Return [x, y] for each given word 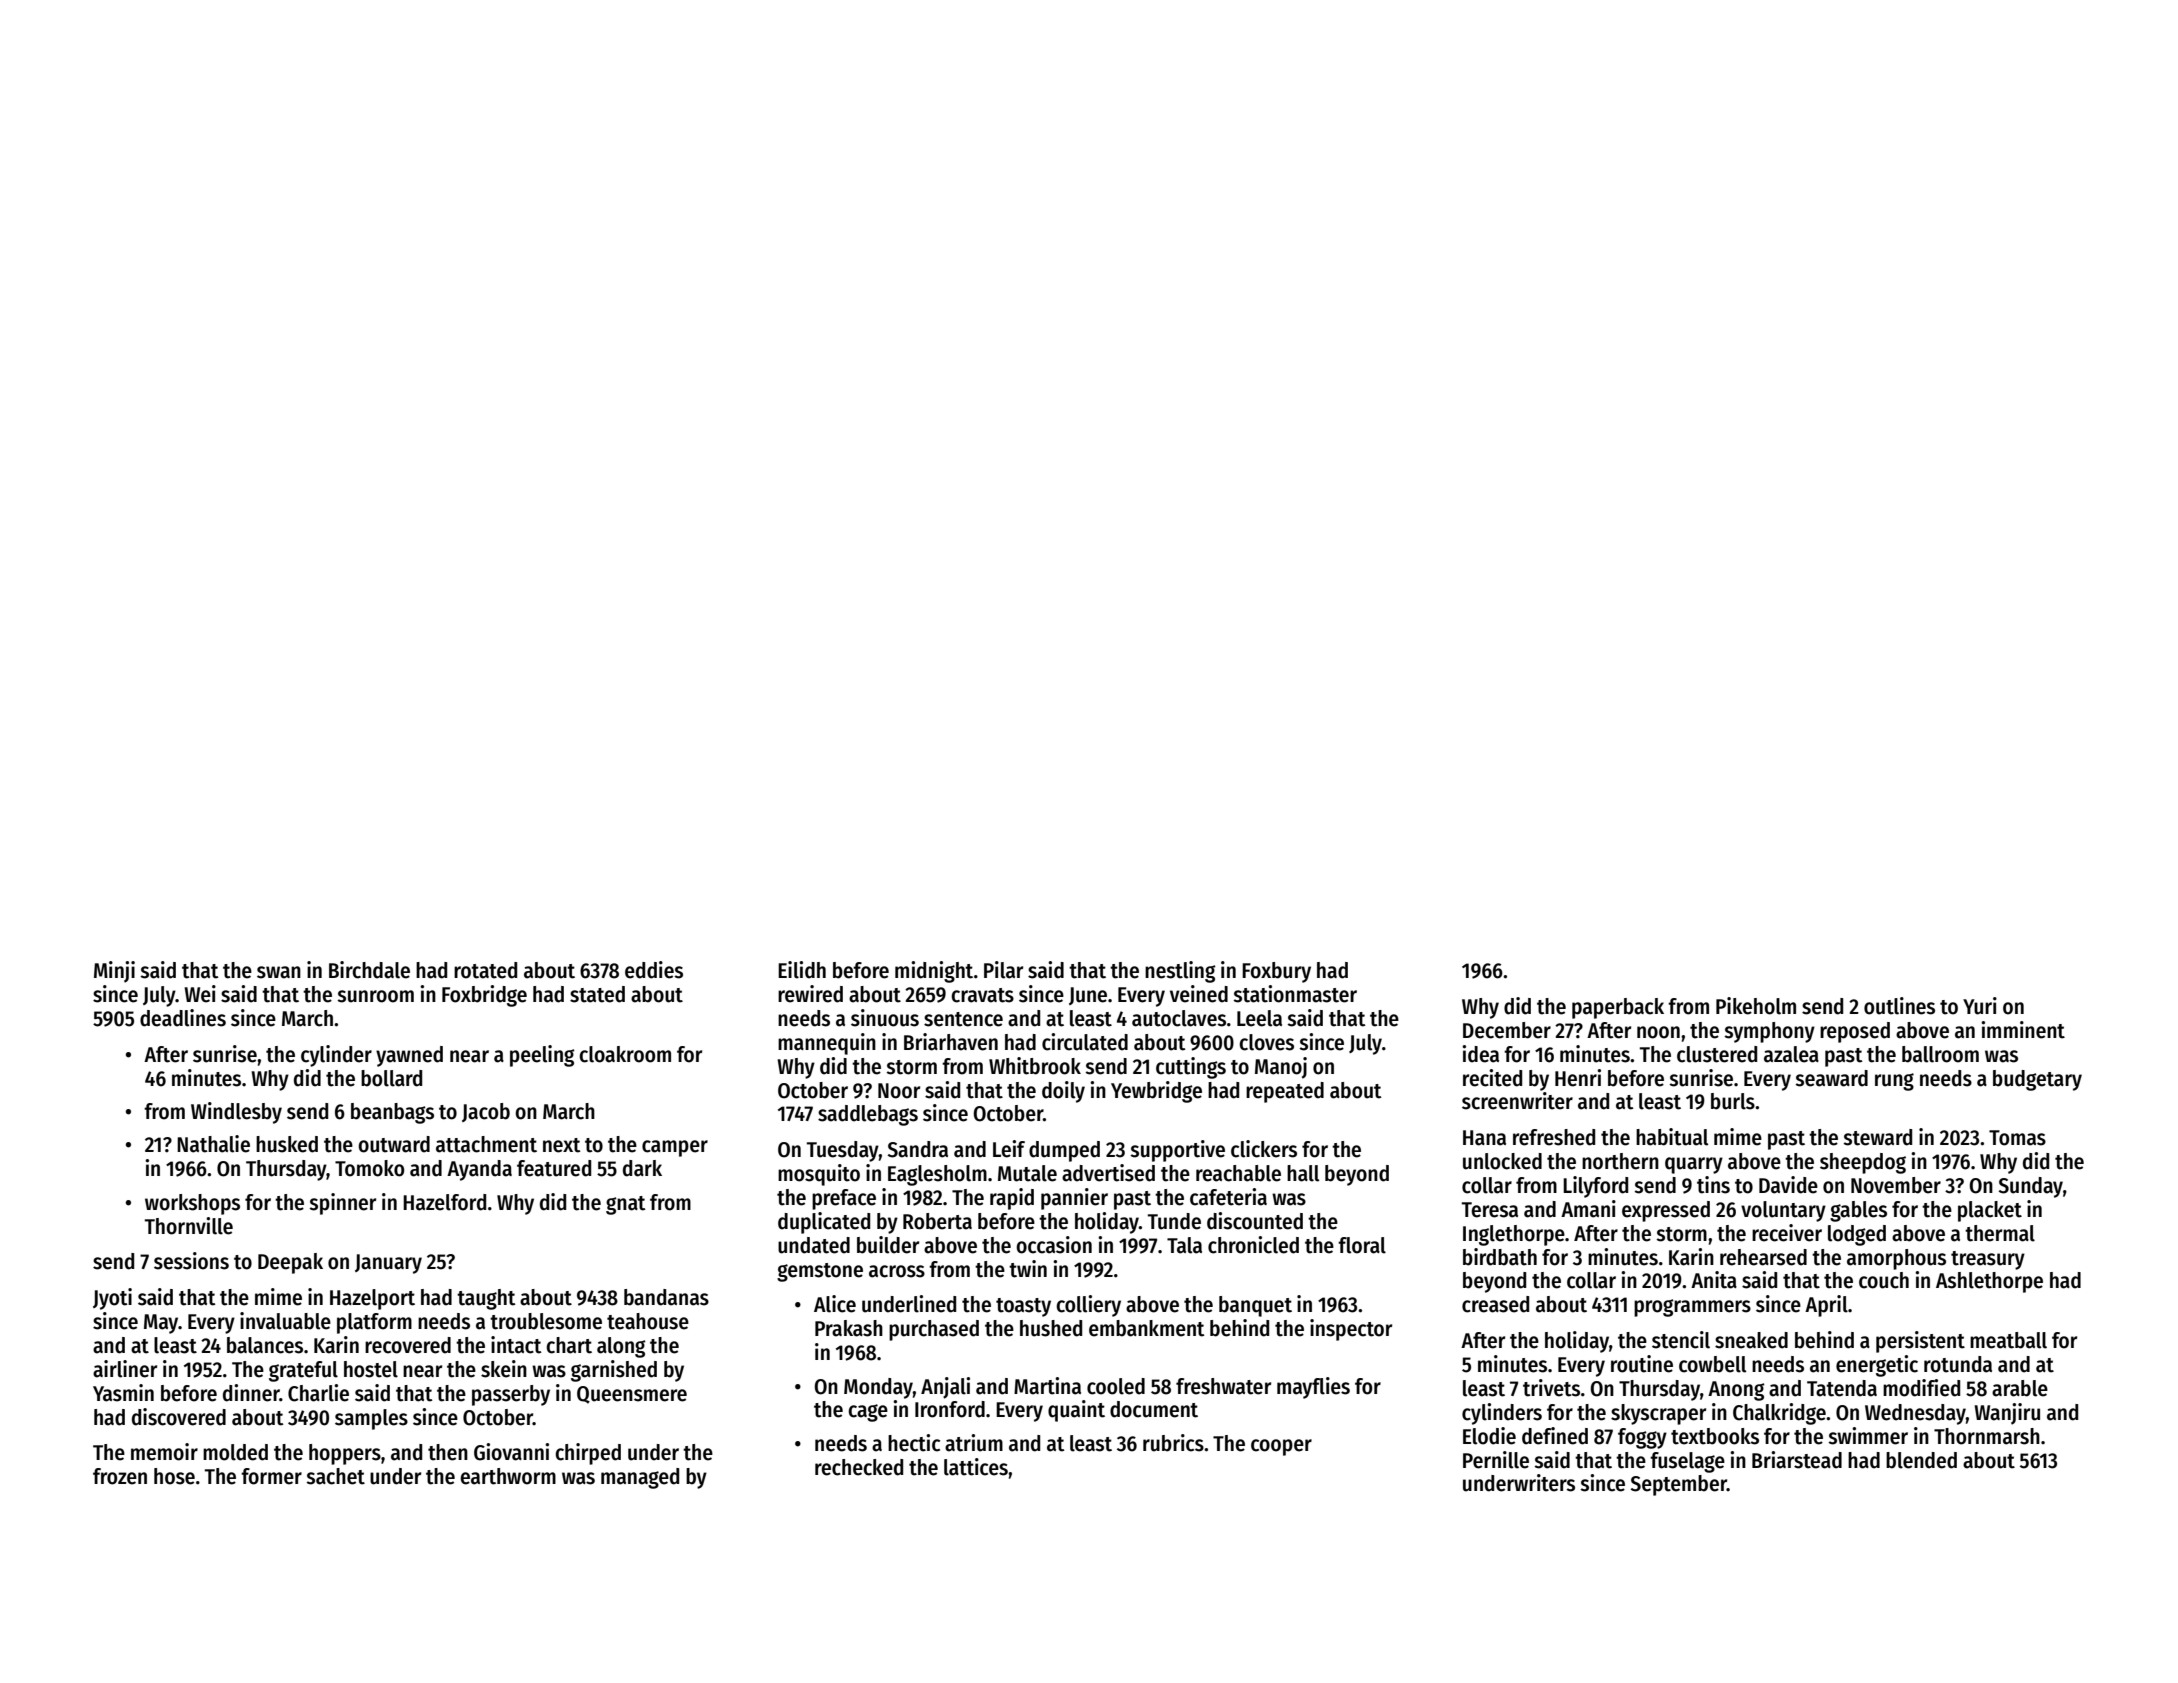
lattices [976, 1467]
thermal [2000, 1233]
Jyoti [112, 1299]
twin [1028, 1269]
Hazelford [444, 1202]
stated [597, 994]
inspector [1351, 1330]
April [1826, 1306]
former [271, 1476]
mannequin [827, 1044]
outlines [1899, 1006]
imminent [2023, 1030]
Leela [1259, 1018]
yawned [409, 1056]
